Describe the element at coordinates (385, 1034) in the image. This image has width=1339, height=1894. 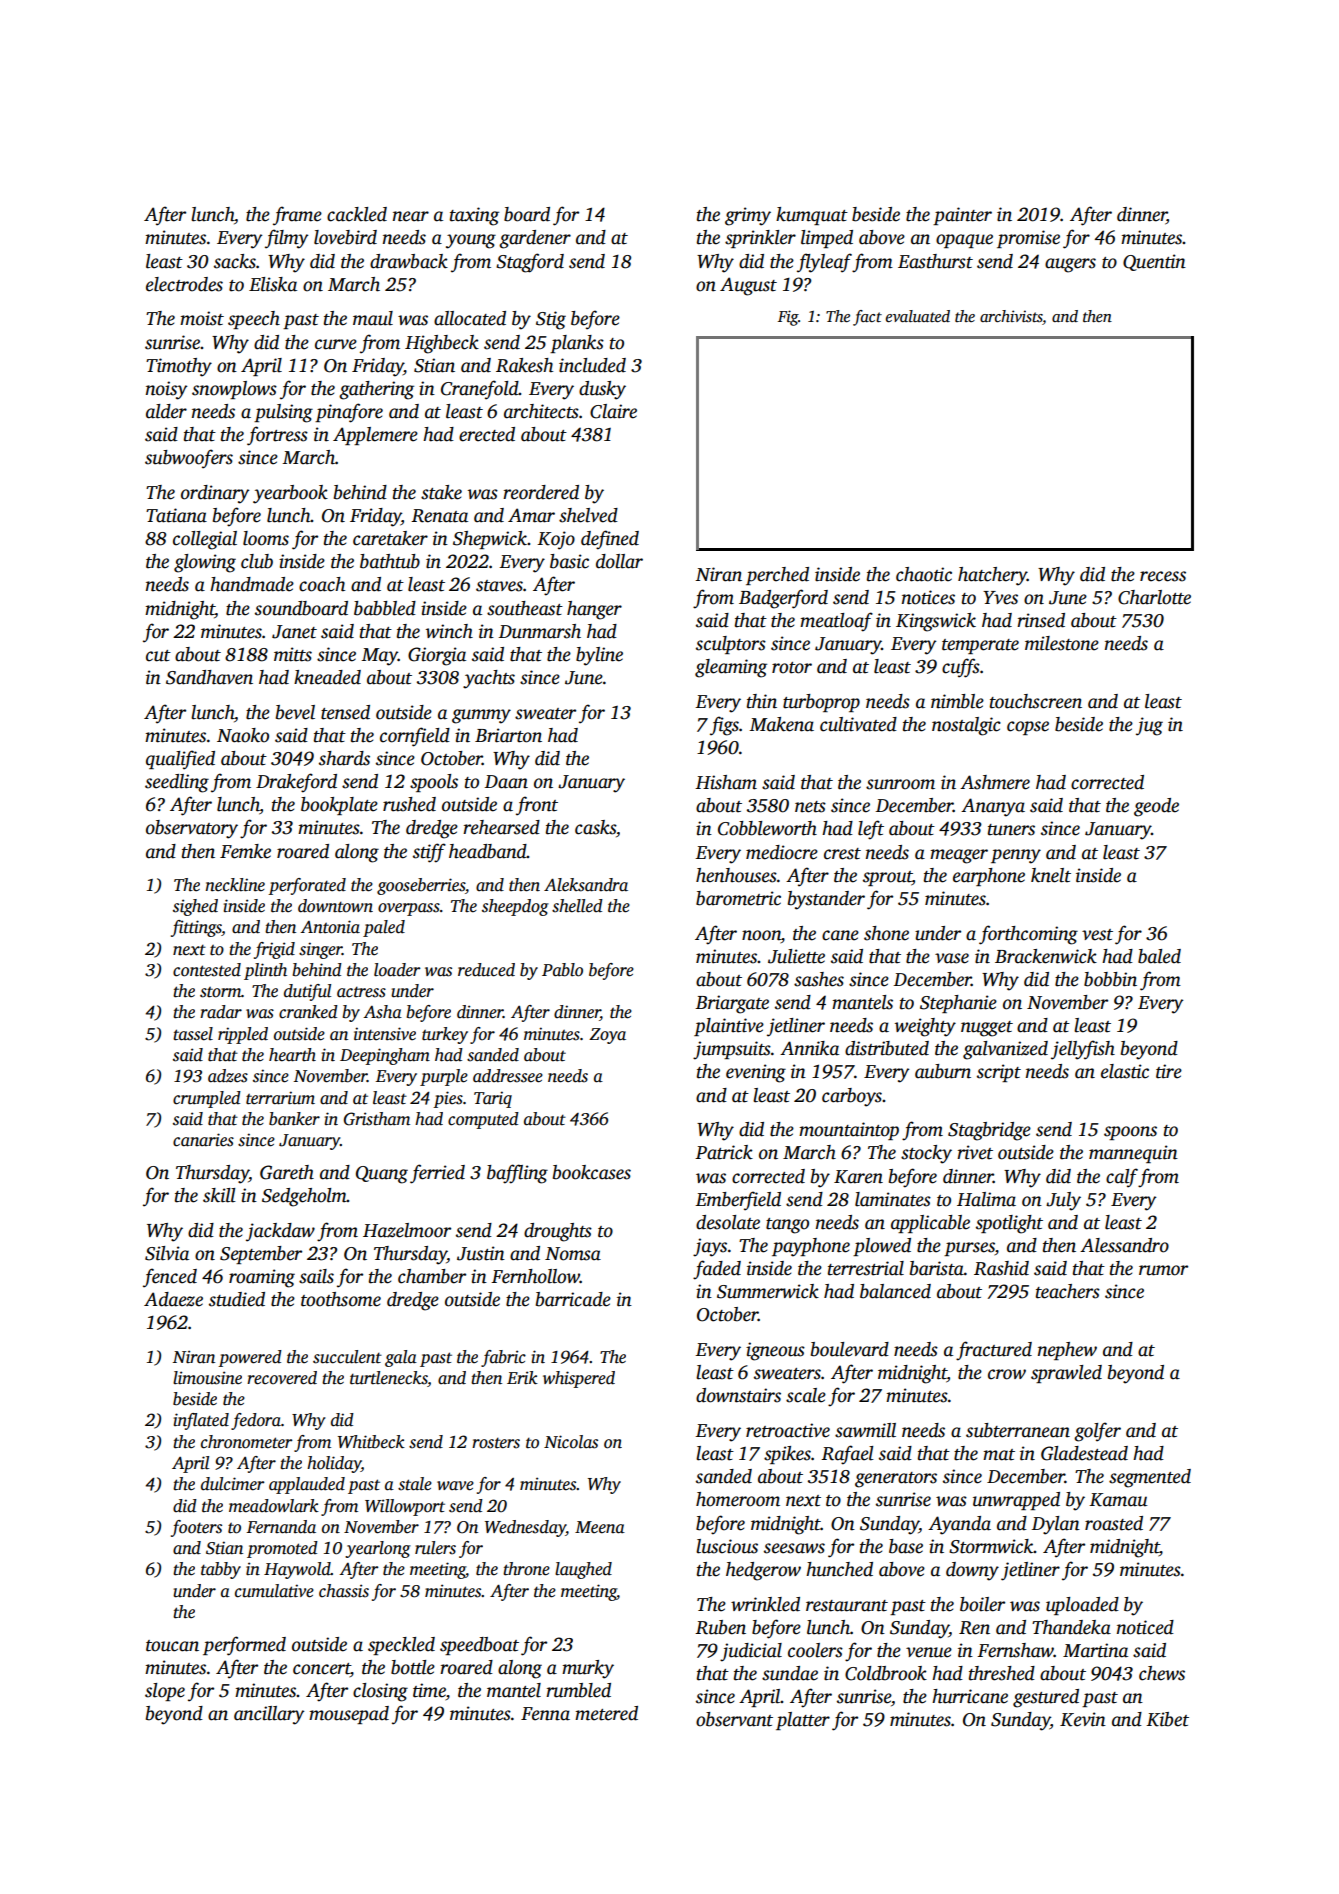
I see `intensive` at that location.
